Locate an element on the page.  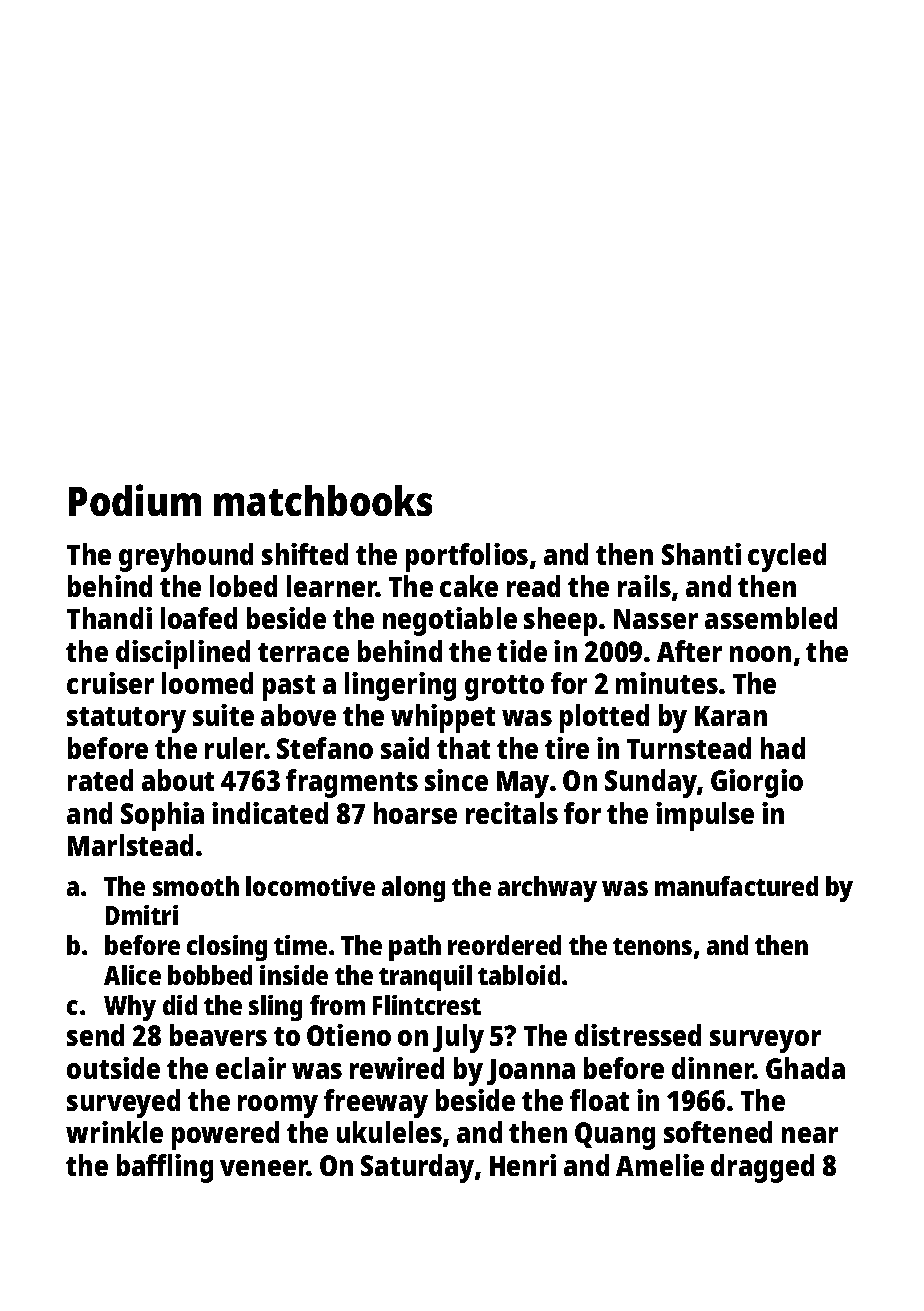
May is located at coordinates (523, 784).
